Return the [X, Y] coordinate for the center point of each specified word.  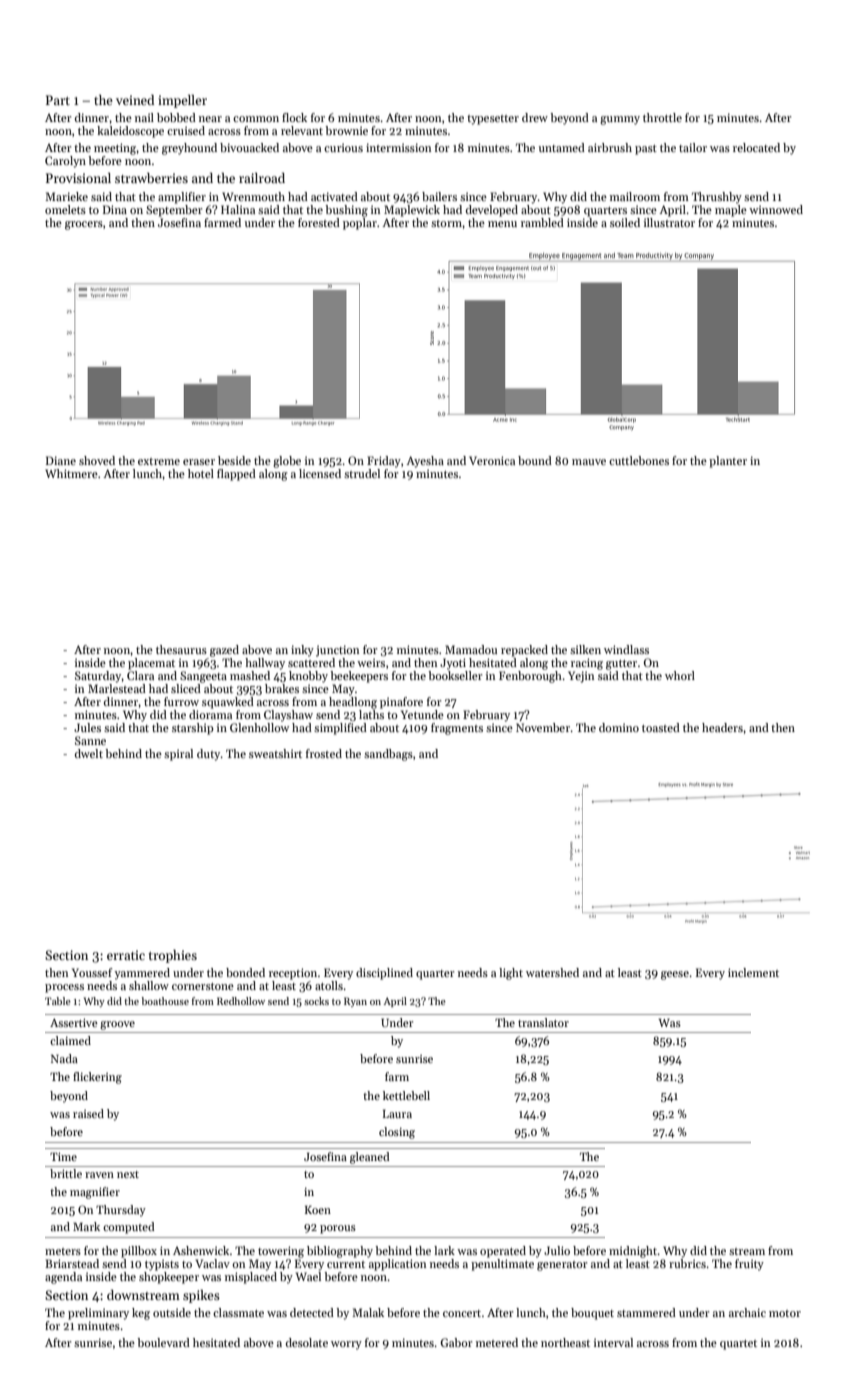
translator [543, 1022]
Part [58, 100]
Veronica [492, 460]
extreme [159, 461]
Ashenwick [201, 1250]
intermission [398, 147]
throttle [662, 117]
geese [675, 975]
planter [728, 462]
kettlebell [406, 1095]
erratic [126, 955]
